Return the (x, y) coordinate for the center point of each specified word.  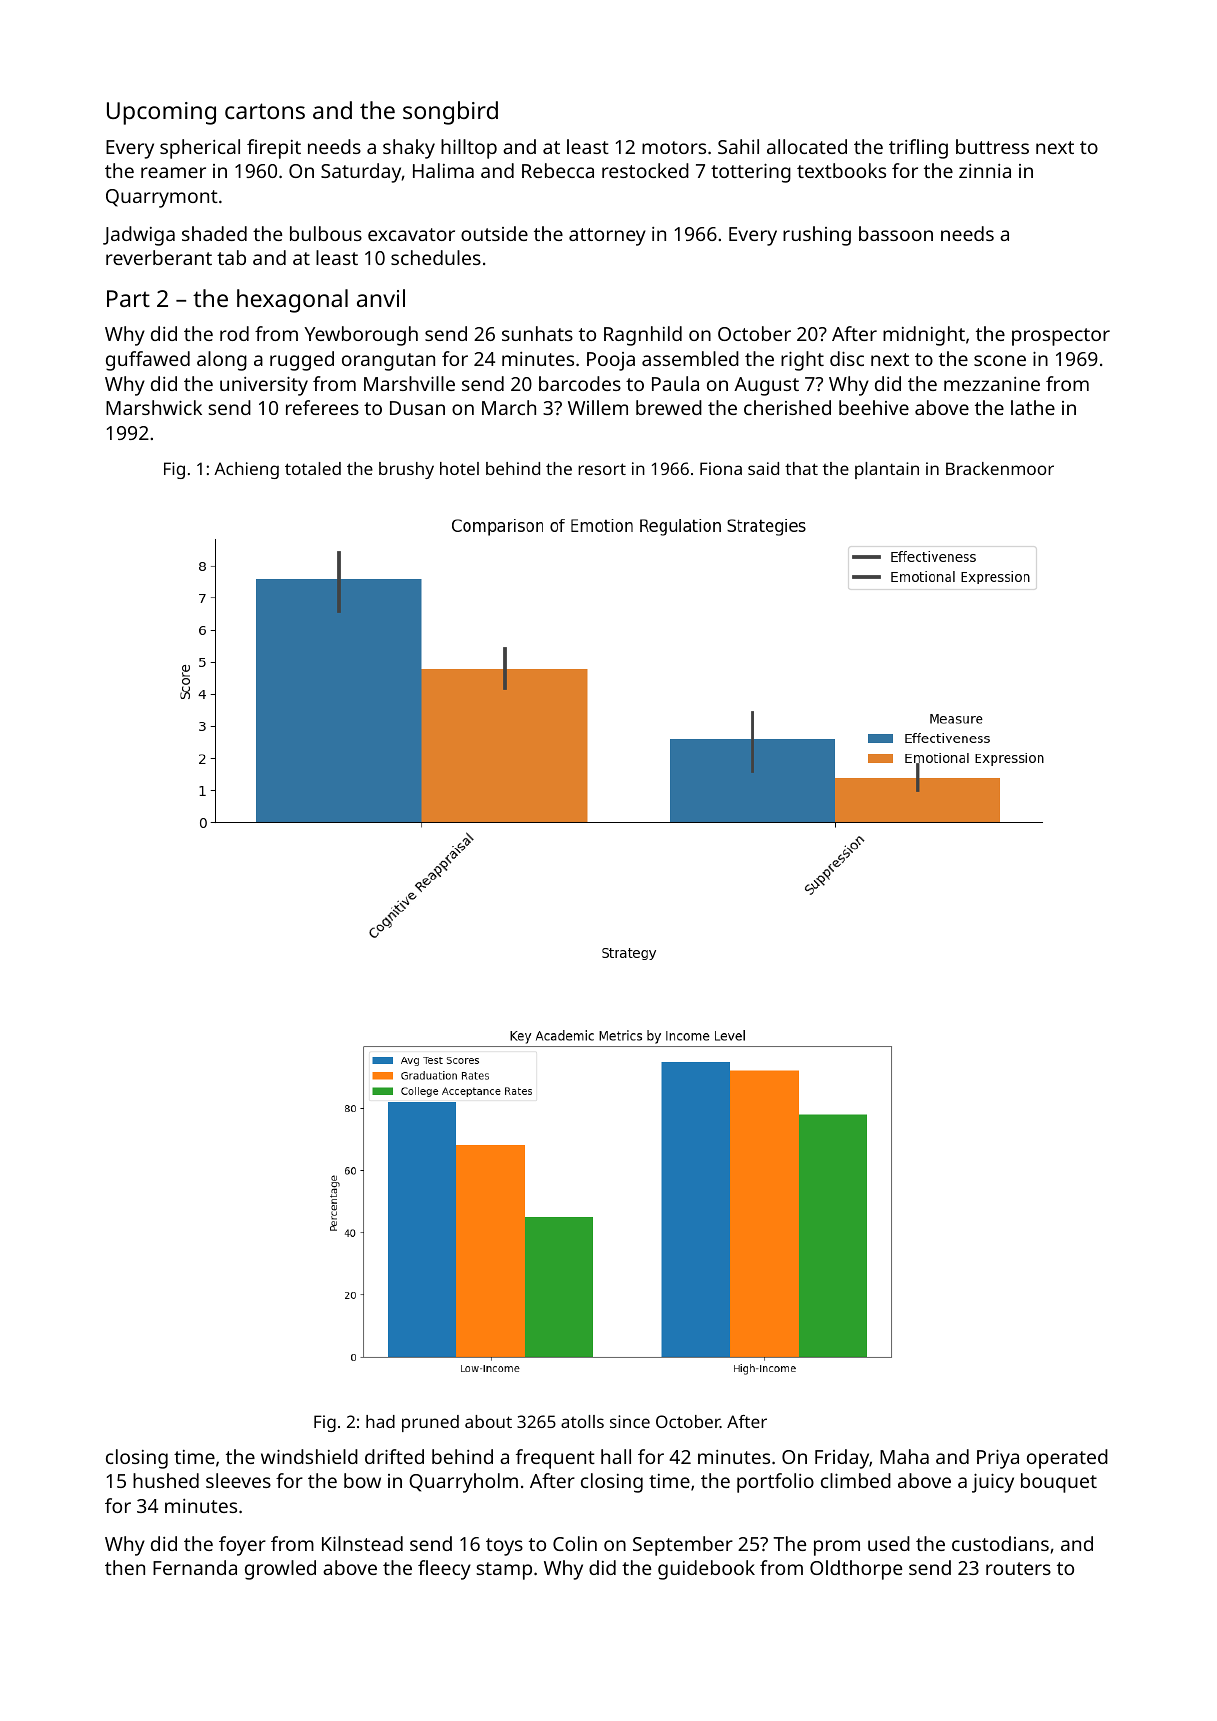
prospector (1061, 337)
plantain (887, 470)
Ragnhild (643, 336)
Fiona (721, 468)
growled (280, 1570)
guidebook (706, 1570)
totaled (313, 468)
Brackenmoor (1000, 468)
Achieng (246, 470)
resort (602, 469)
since (630, 1421)
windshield (309, 1456)
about (488, 1421)
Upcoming (161, 113)
